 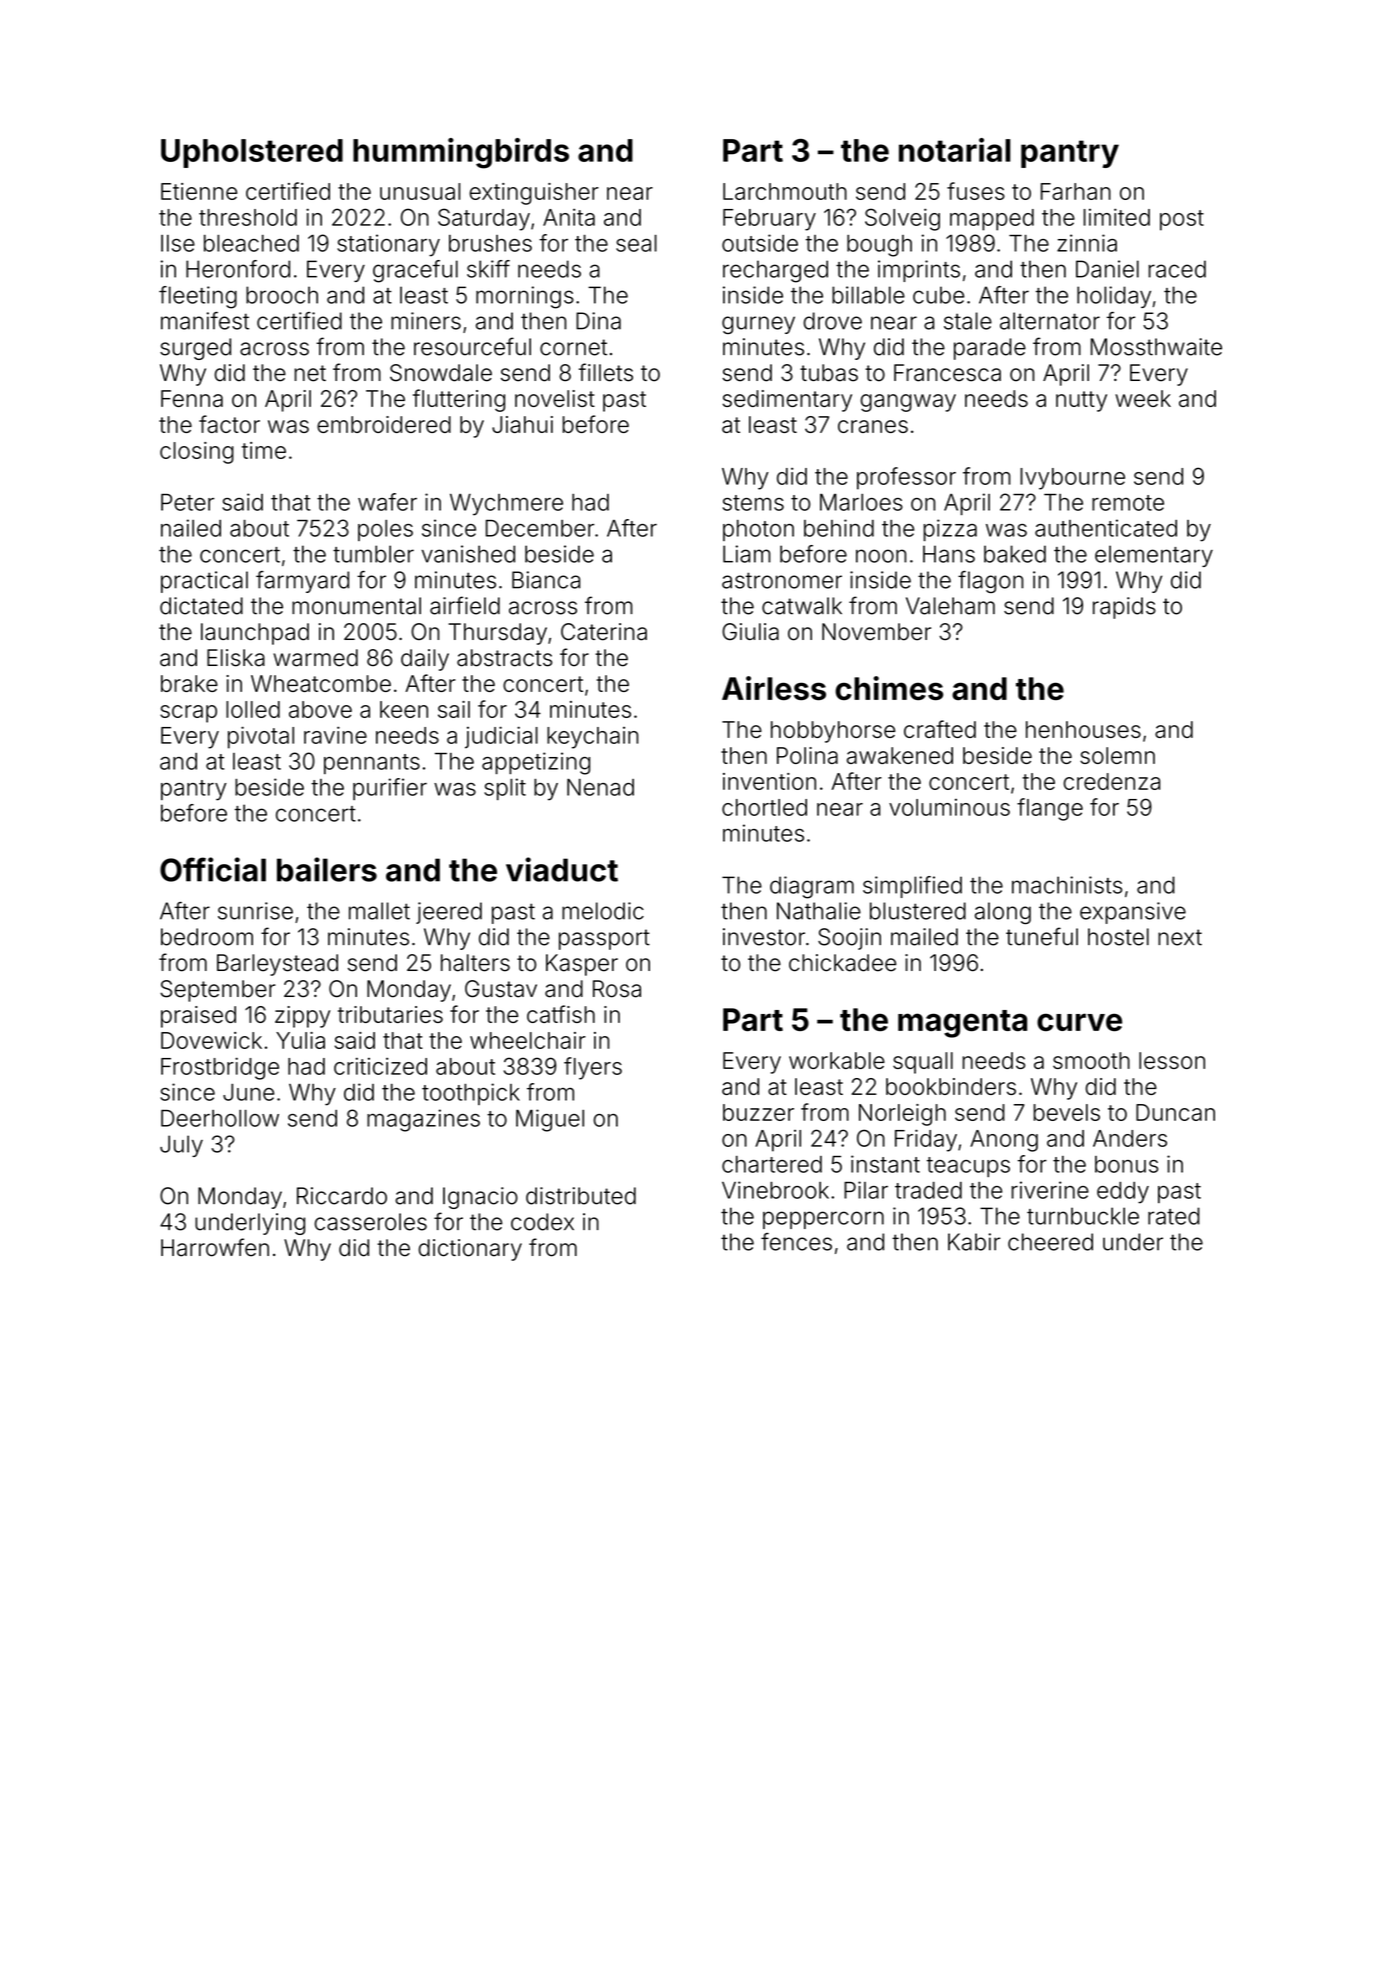 What do you see at coordinates (522, 424) in the screenshot?
I see `Jiahui` at bounding box center [522, 424].
